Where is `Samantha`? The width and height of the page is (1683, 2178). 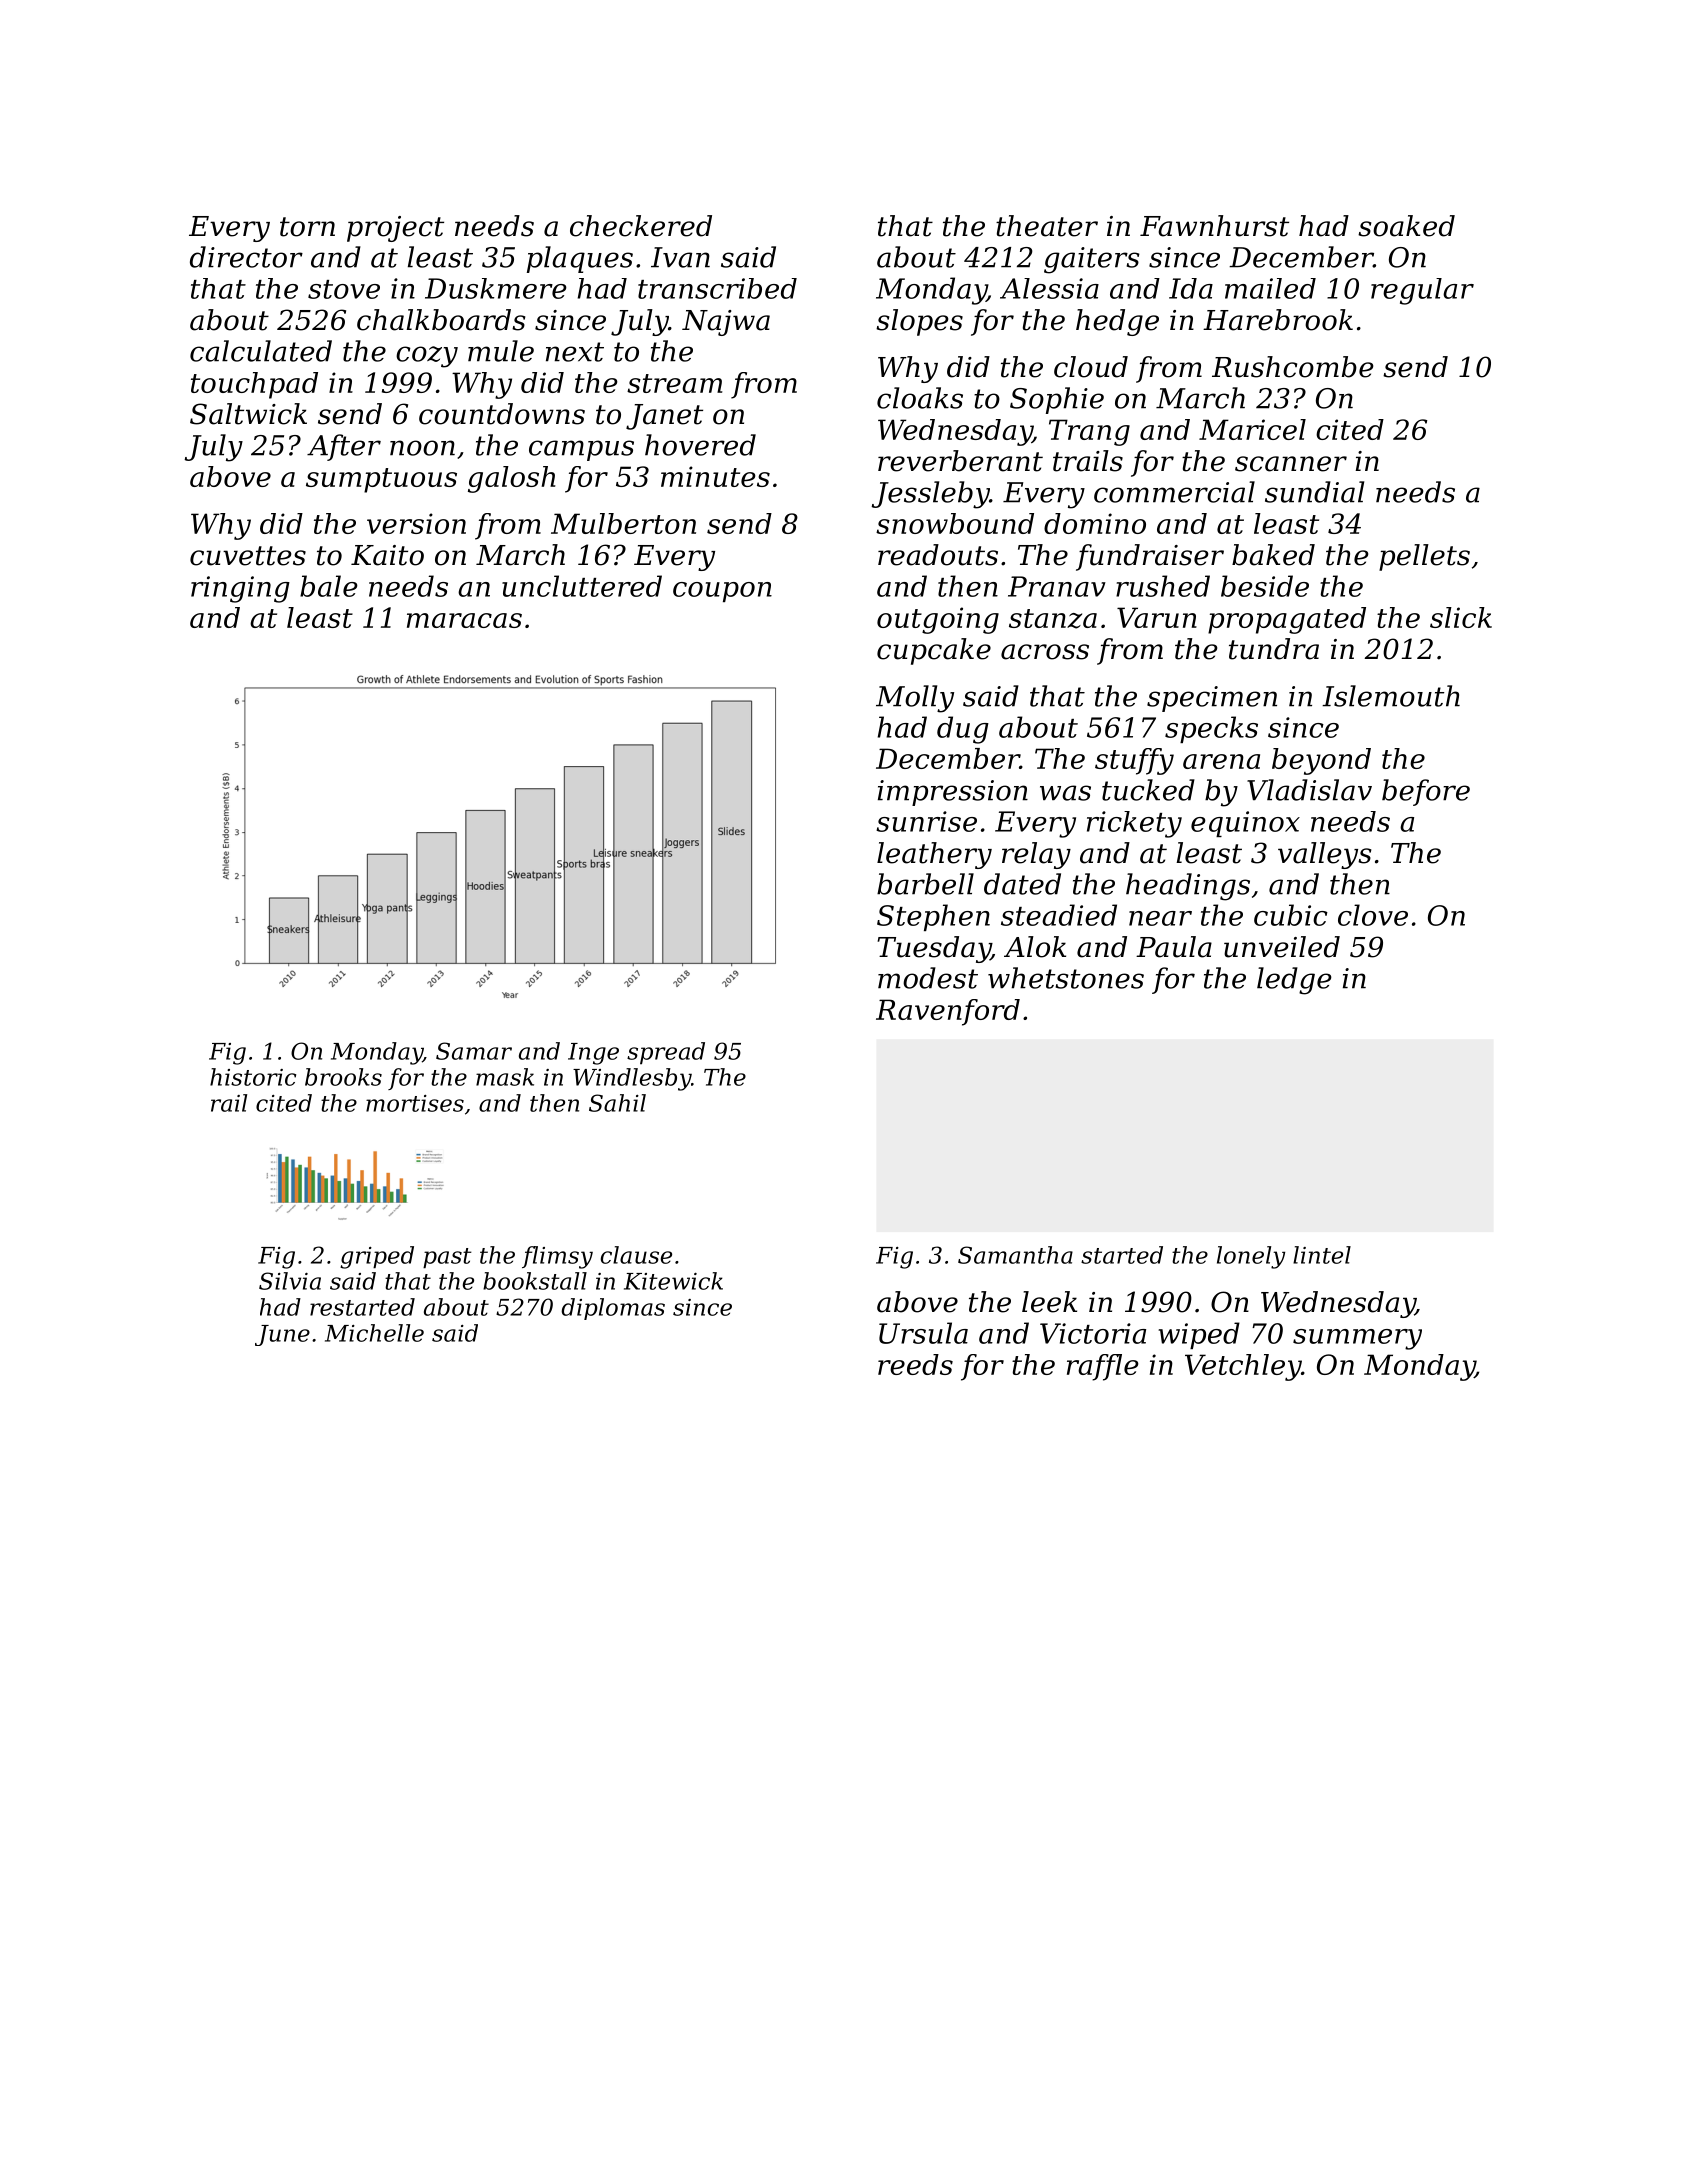
Samantha is located at coordinates (1015, 1255).
